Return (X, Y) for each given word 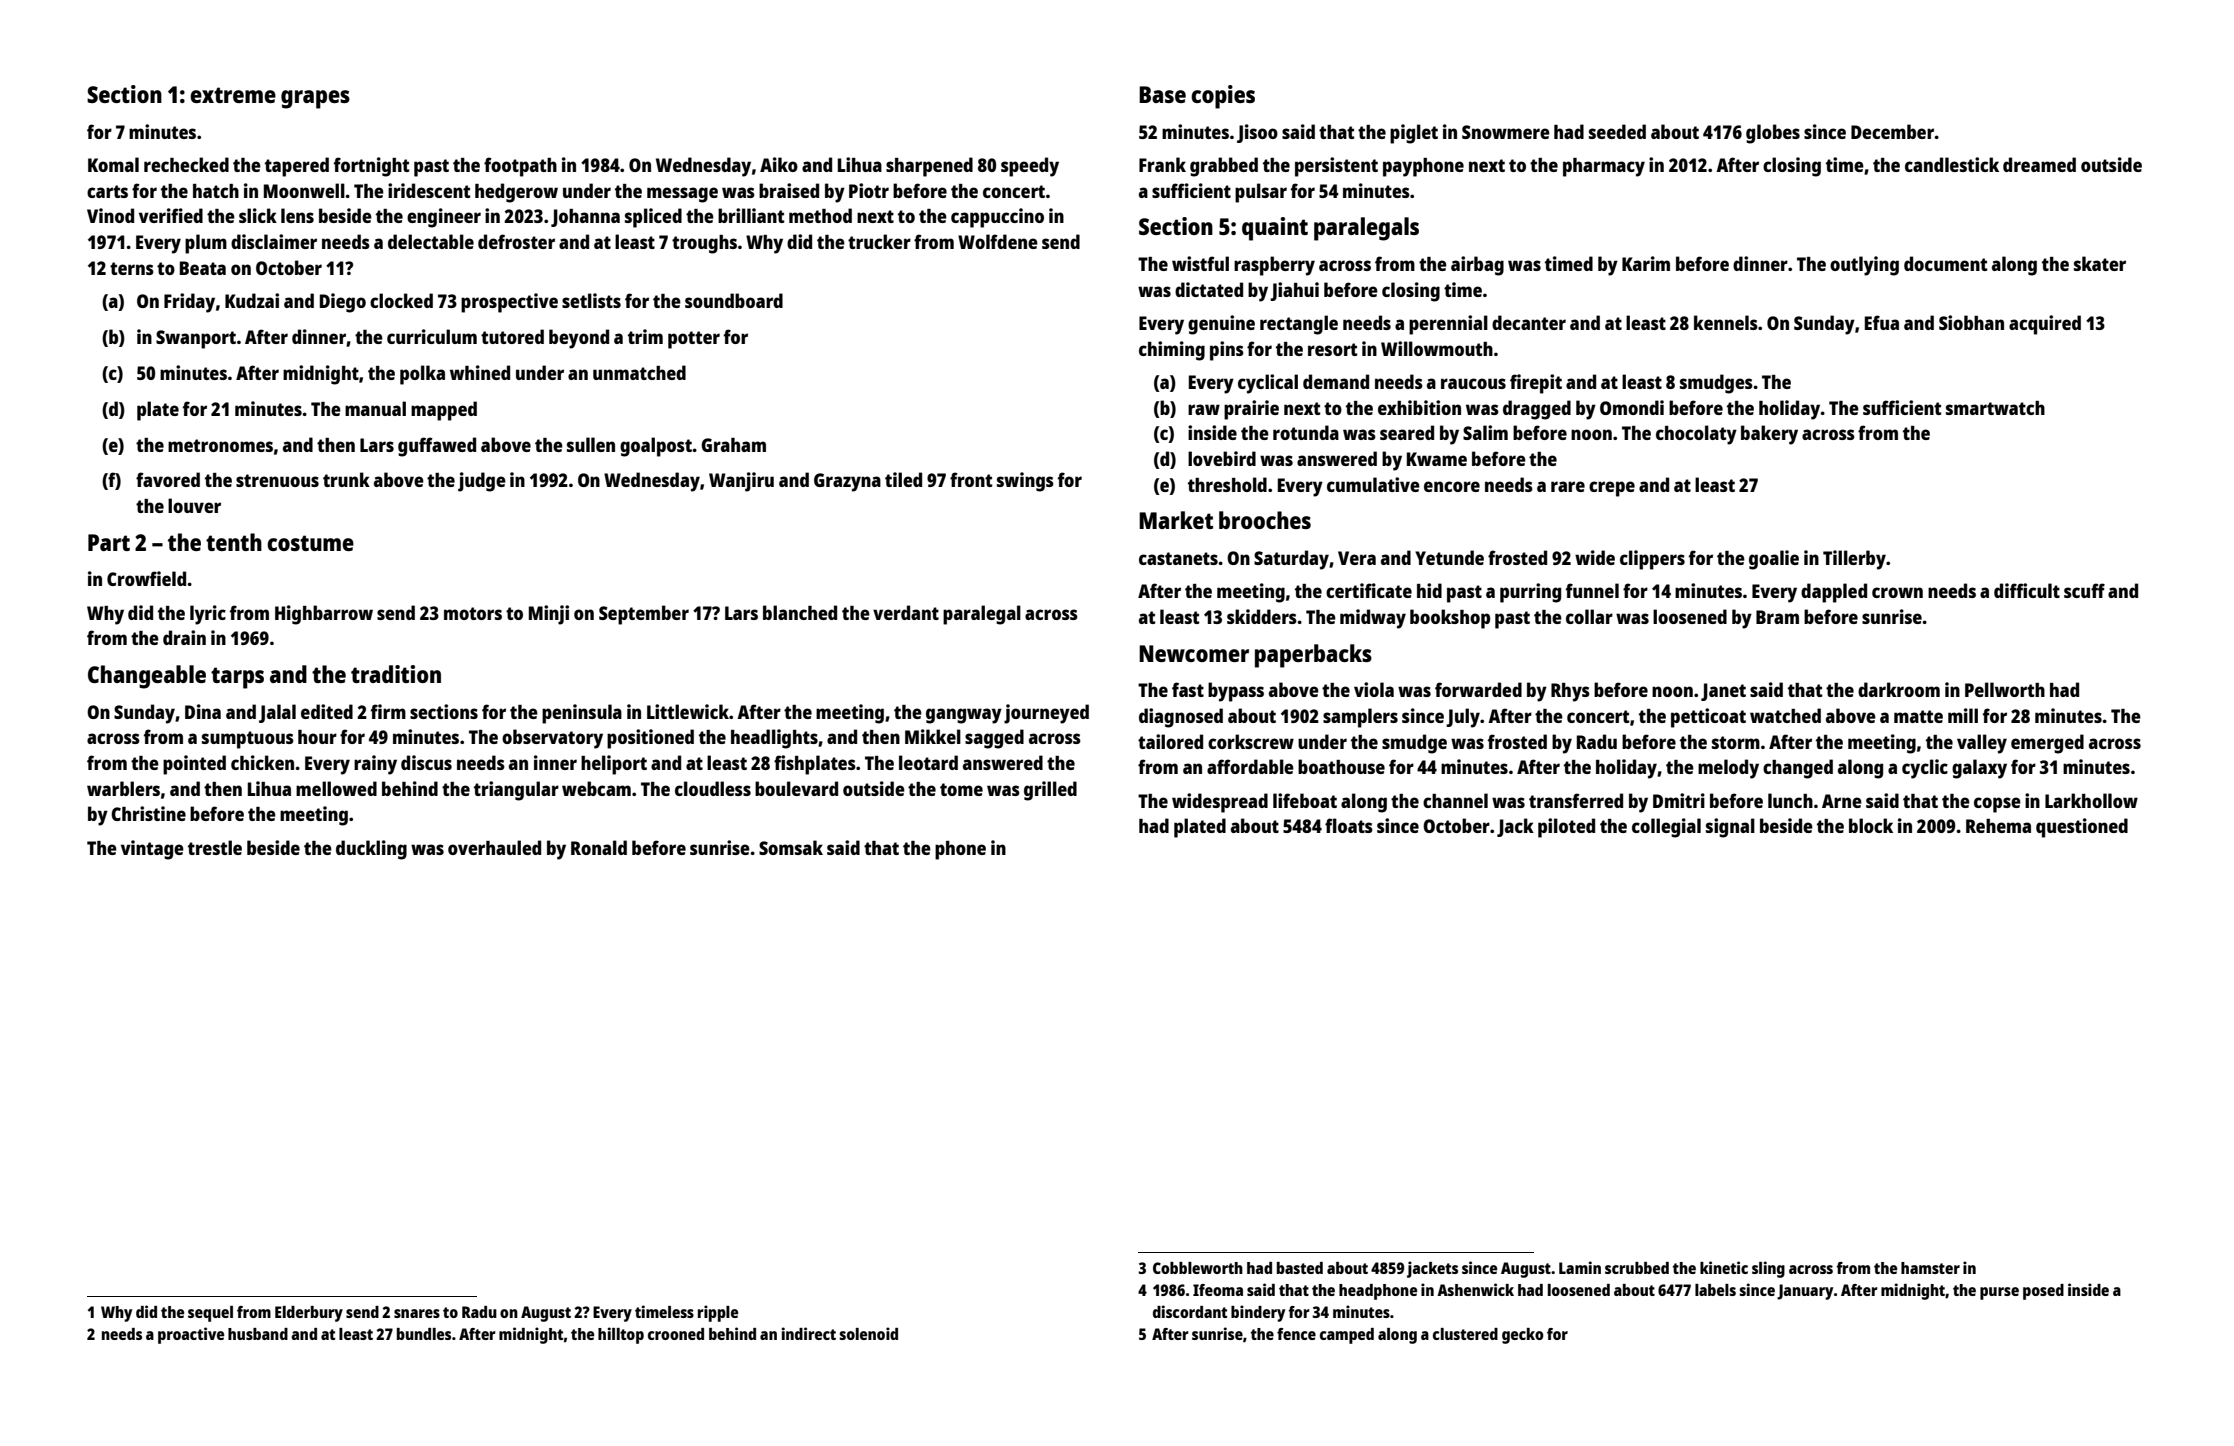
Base (1162, 94)
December (1892, 131)
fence (1296, 1334)
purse (1999, 1293)
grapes (315, 99)
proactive (191, 1335)
